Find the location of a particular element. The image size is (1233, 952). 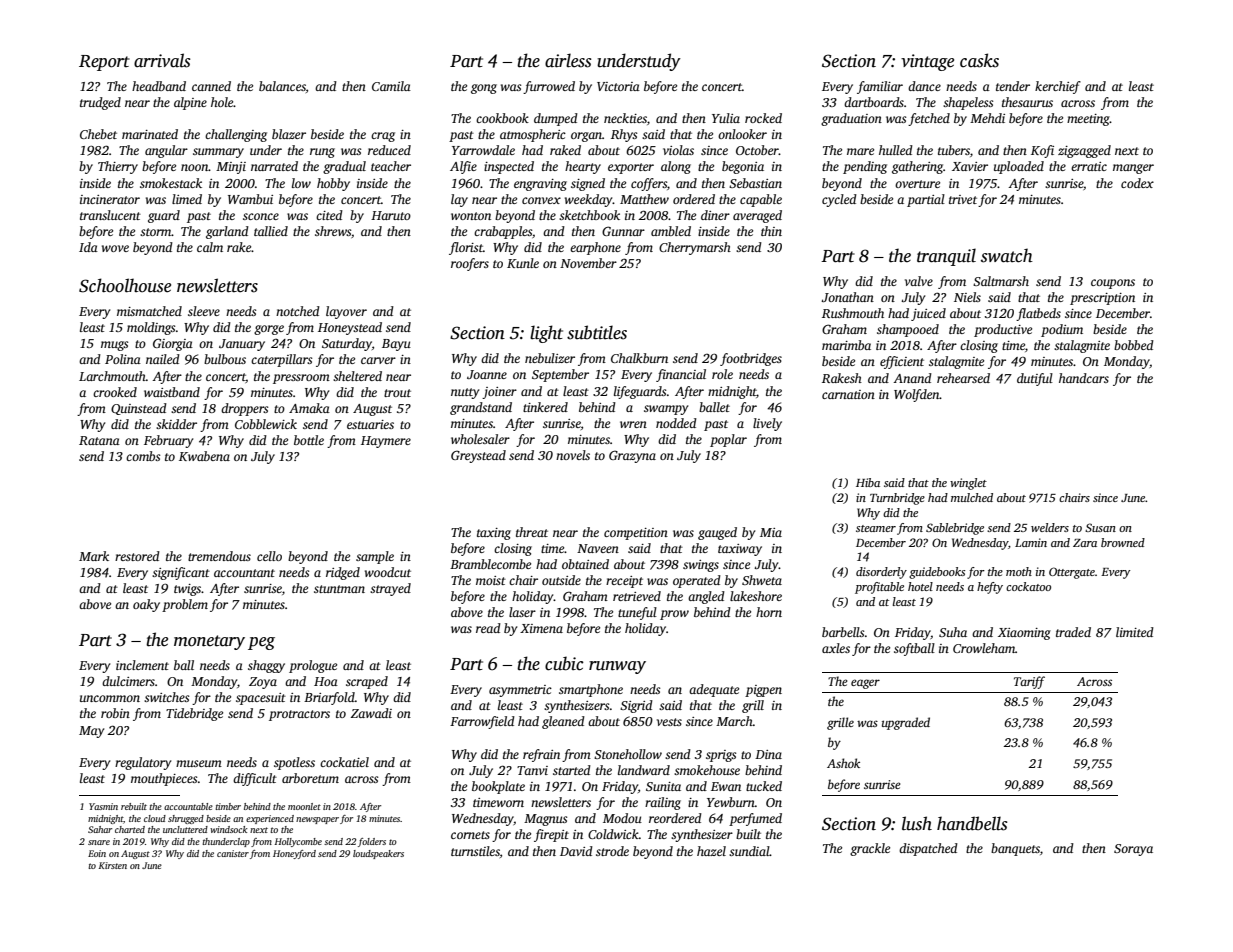

Kirsten is located at coordinates (113, 865).
